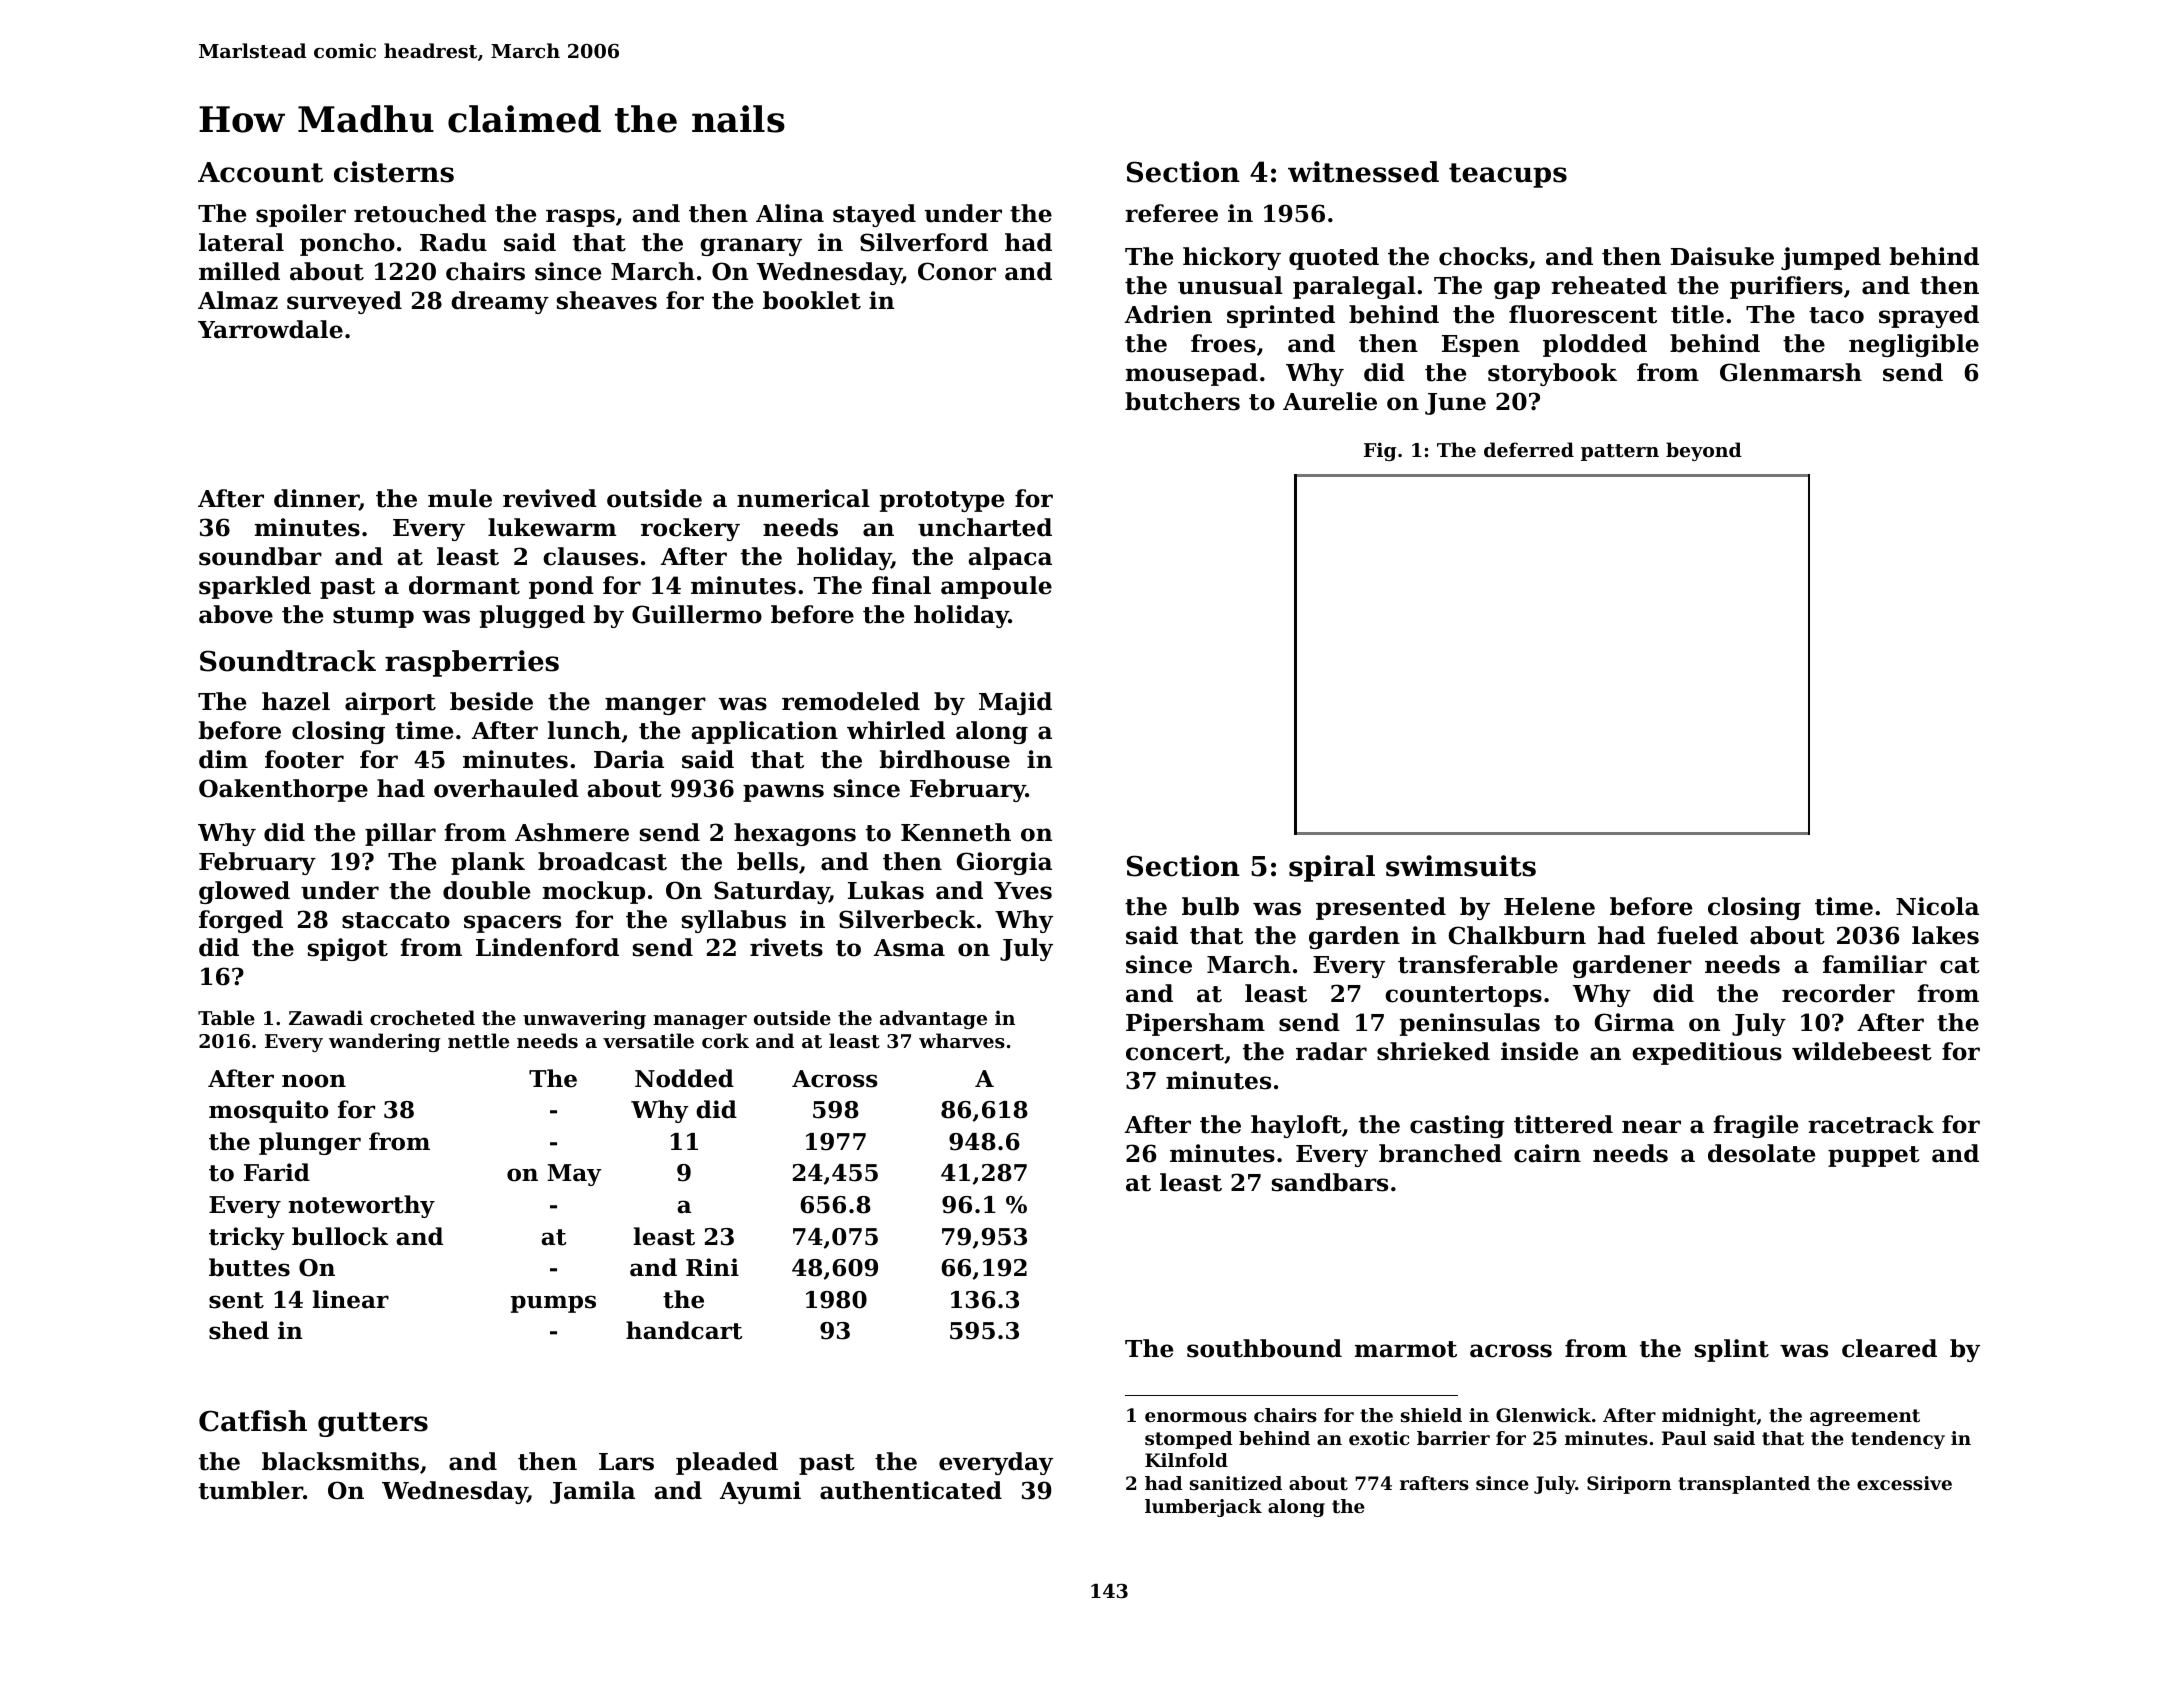 This image has height=1683, width=2178. I want to click on Majid, so click(1015, 703).
